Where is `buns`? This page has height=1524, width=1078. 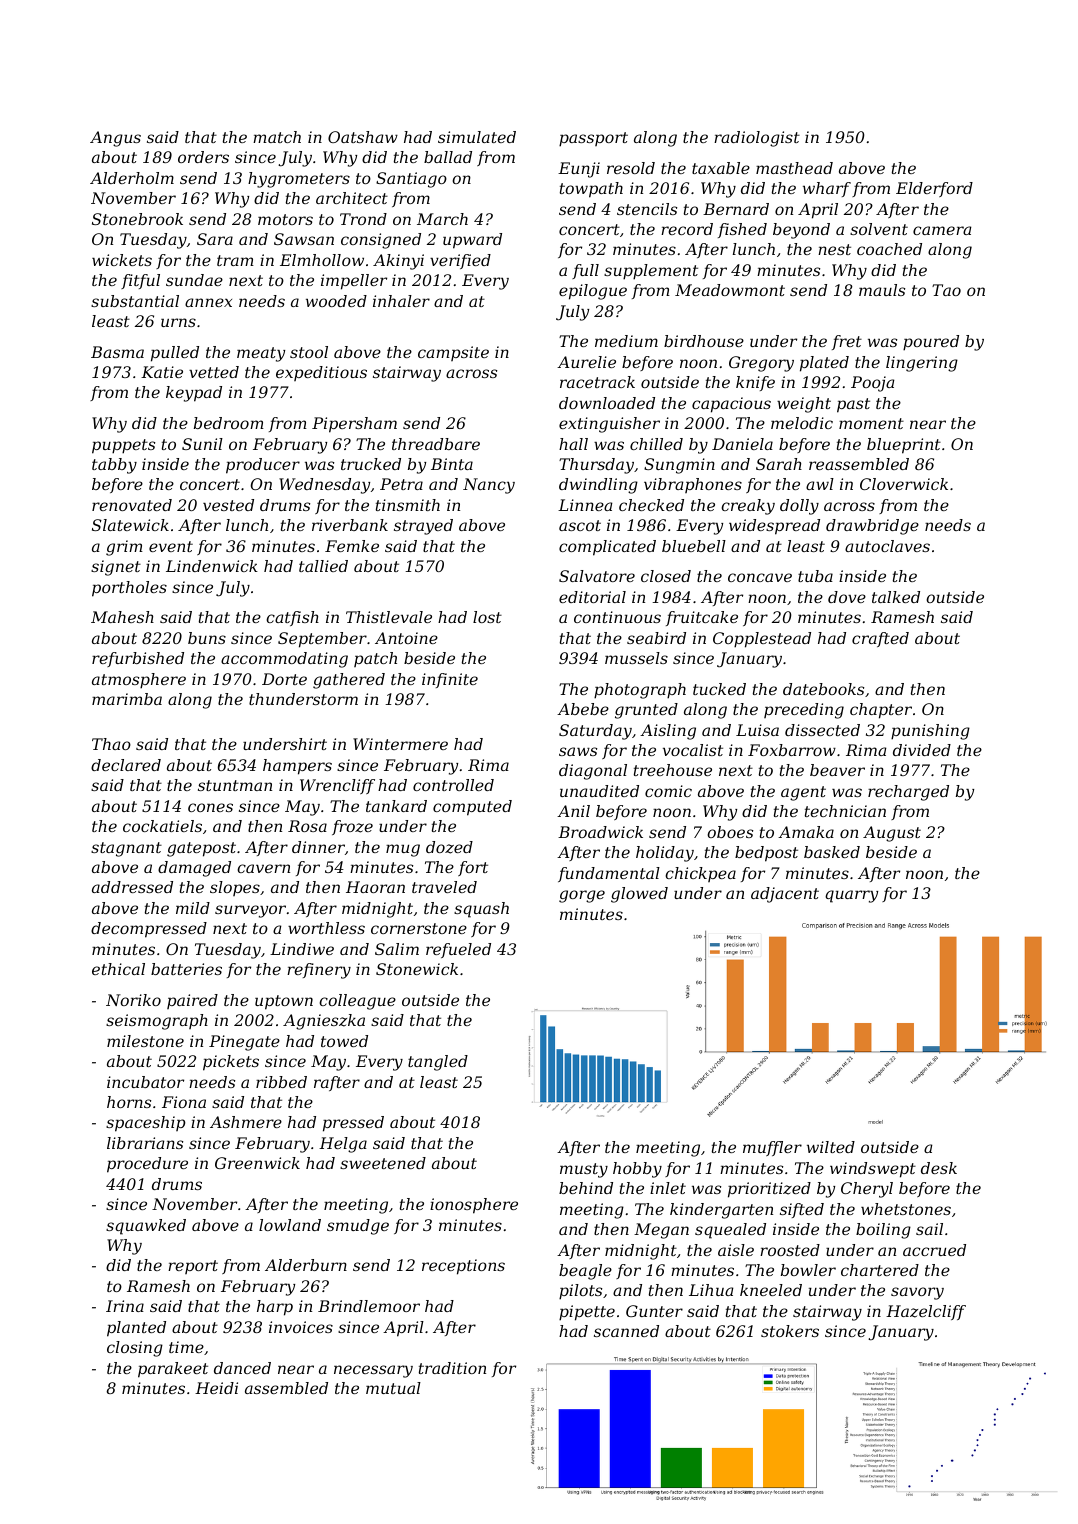
buns is located at coordinates (207, 638).
